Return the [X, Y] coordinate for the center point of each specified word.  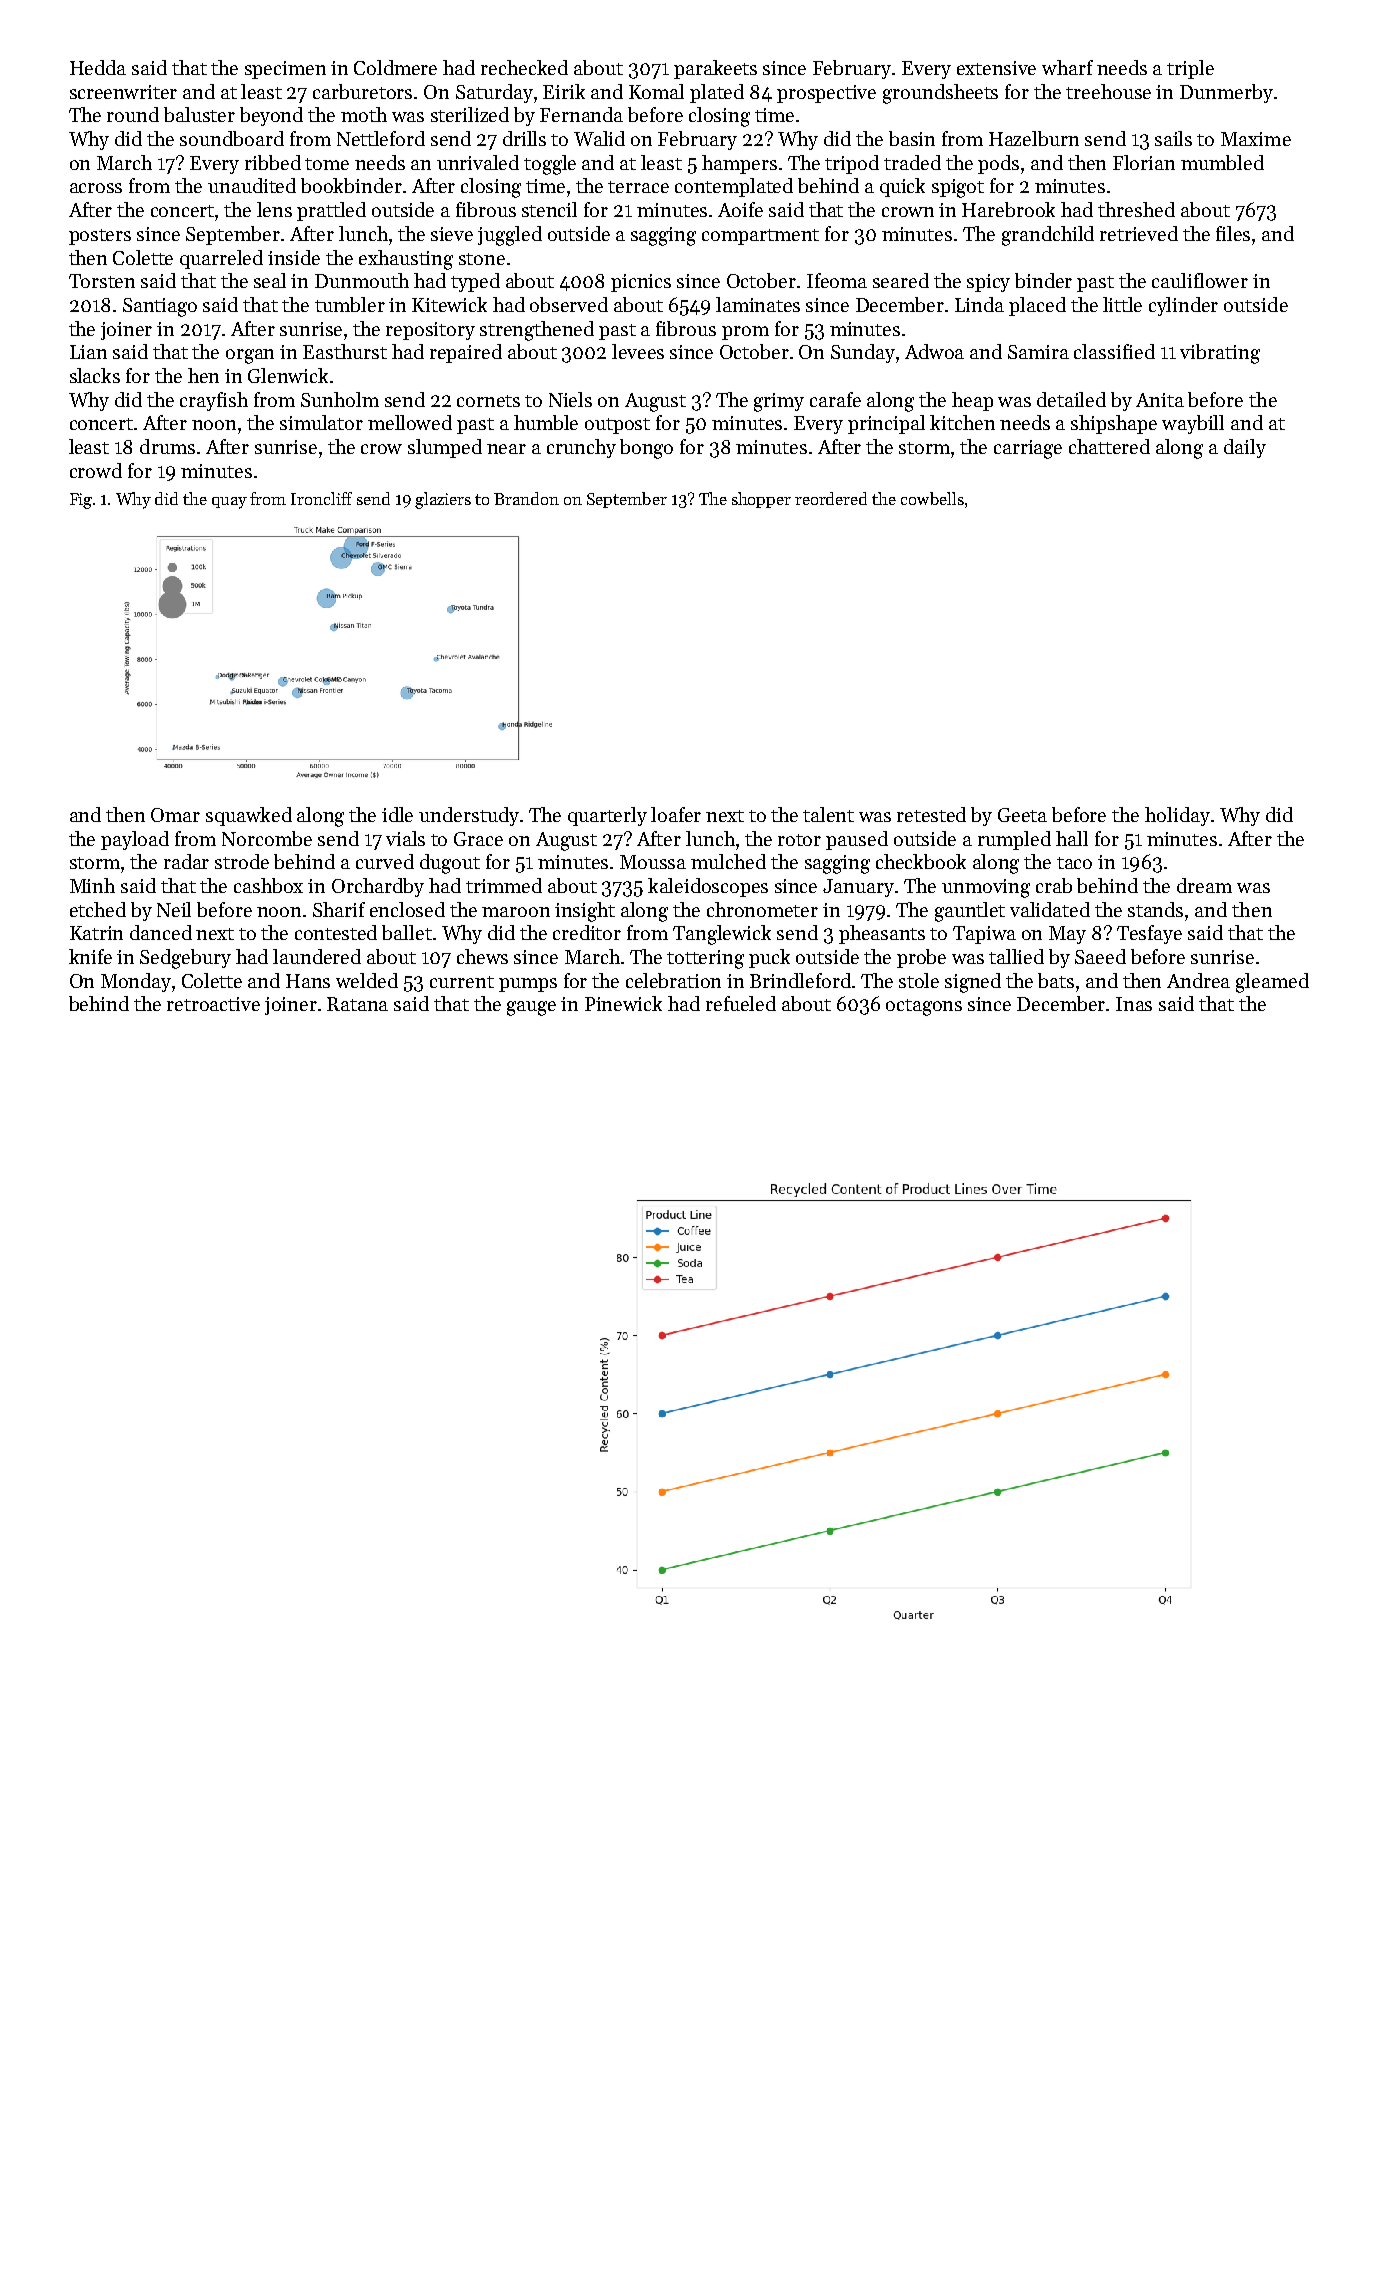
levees [638, 351]
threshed [1136, 209]
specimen [285, 70]
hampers [739, 164]
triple [1190, 69]
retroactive [213, 1004]
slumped [445, 448]
